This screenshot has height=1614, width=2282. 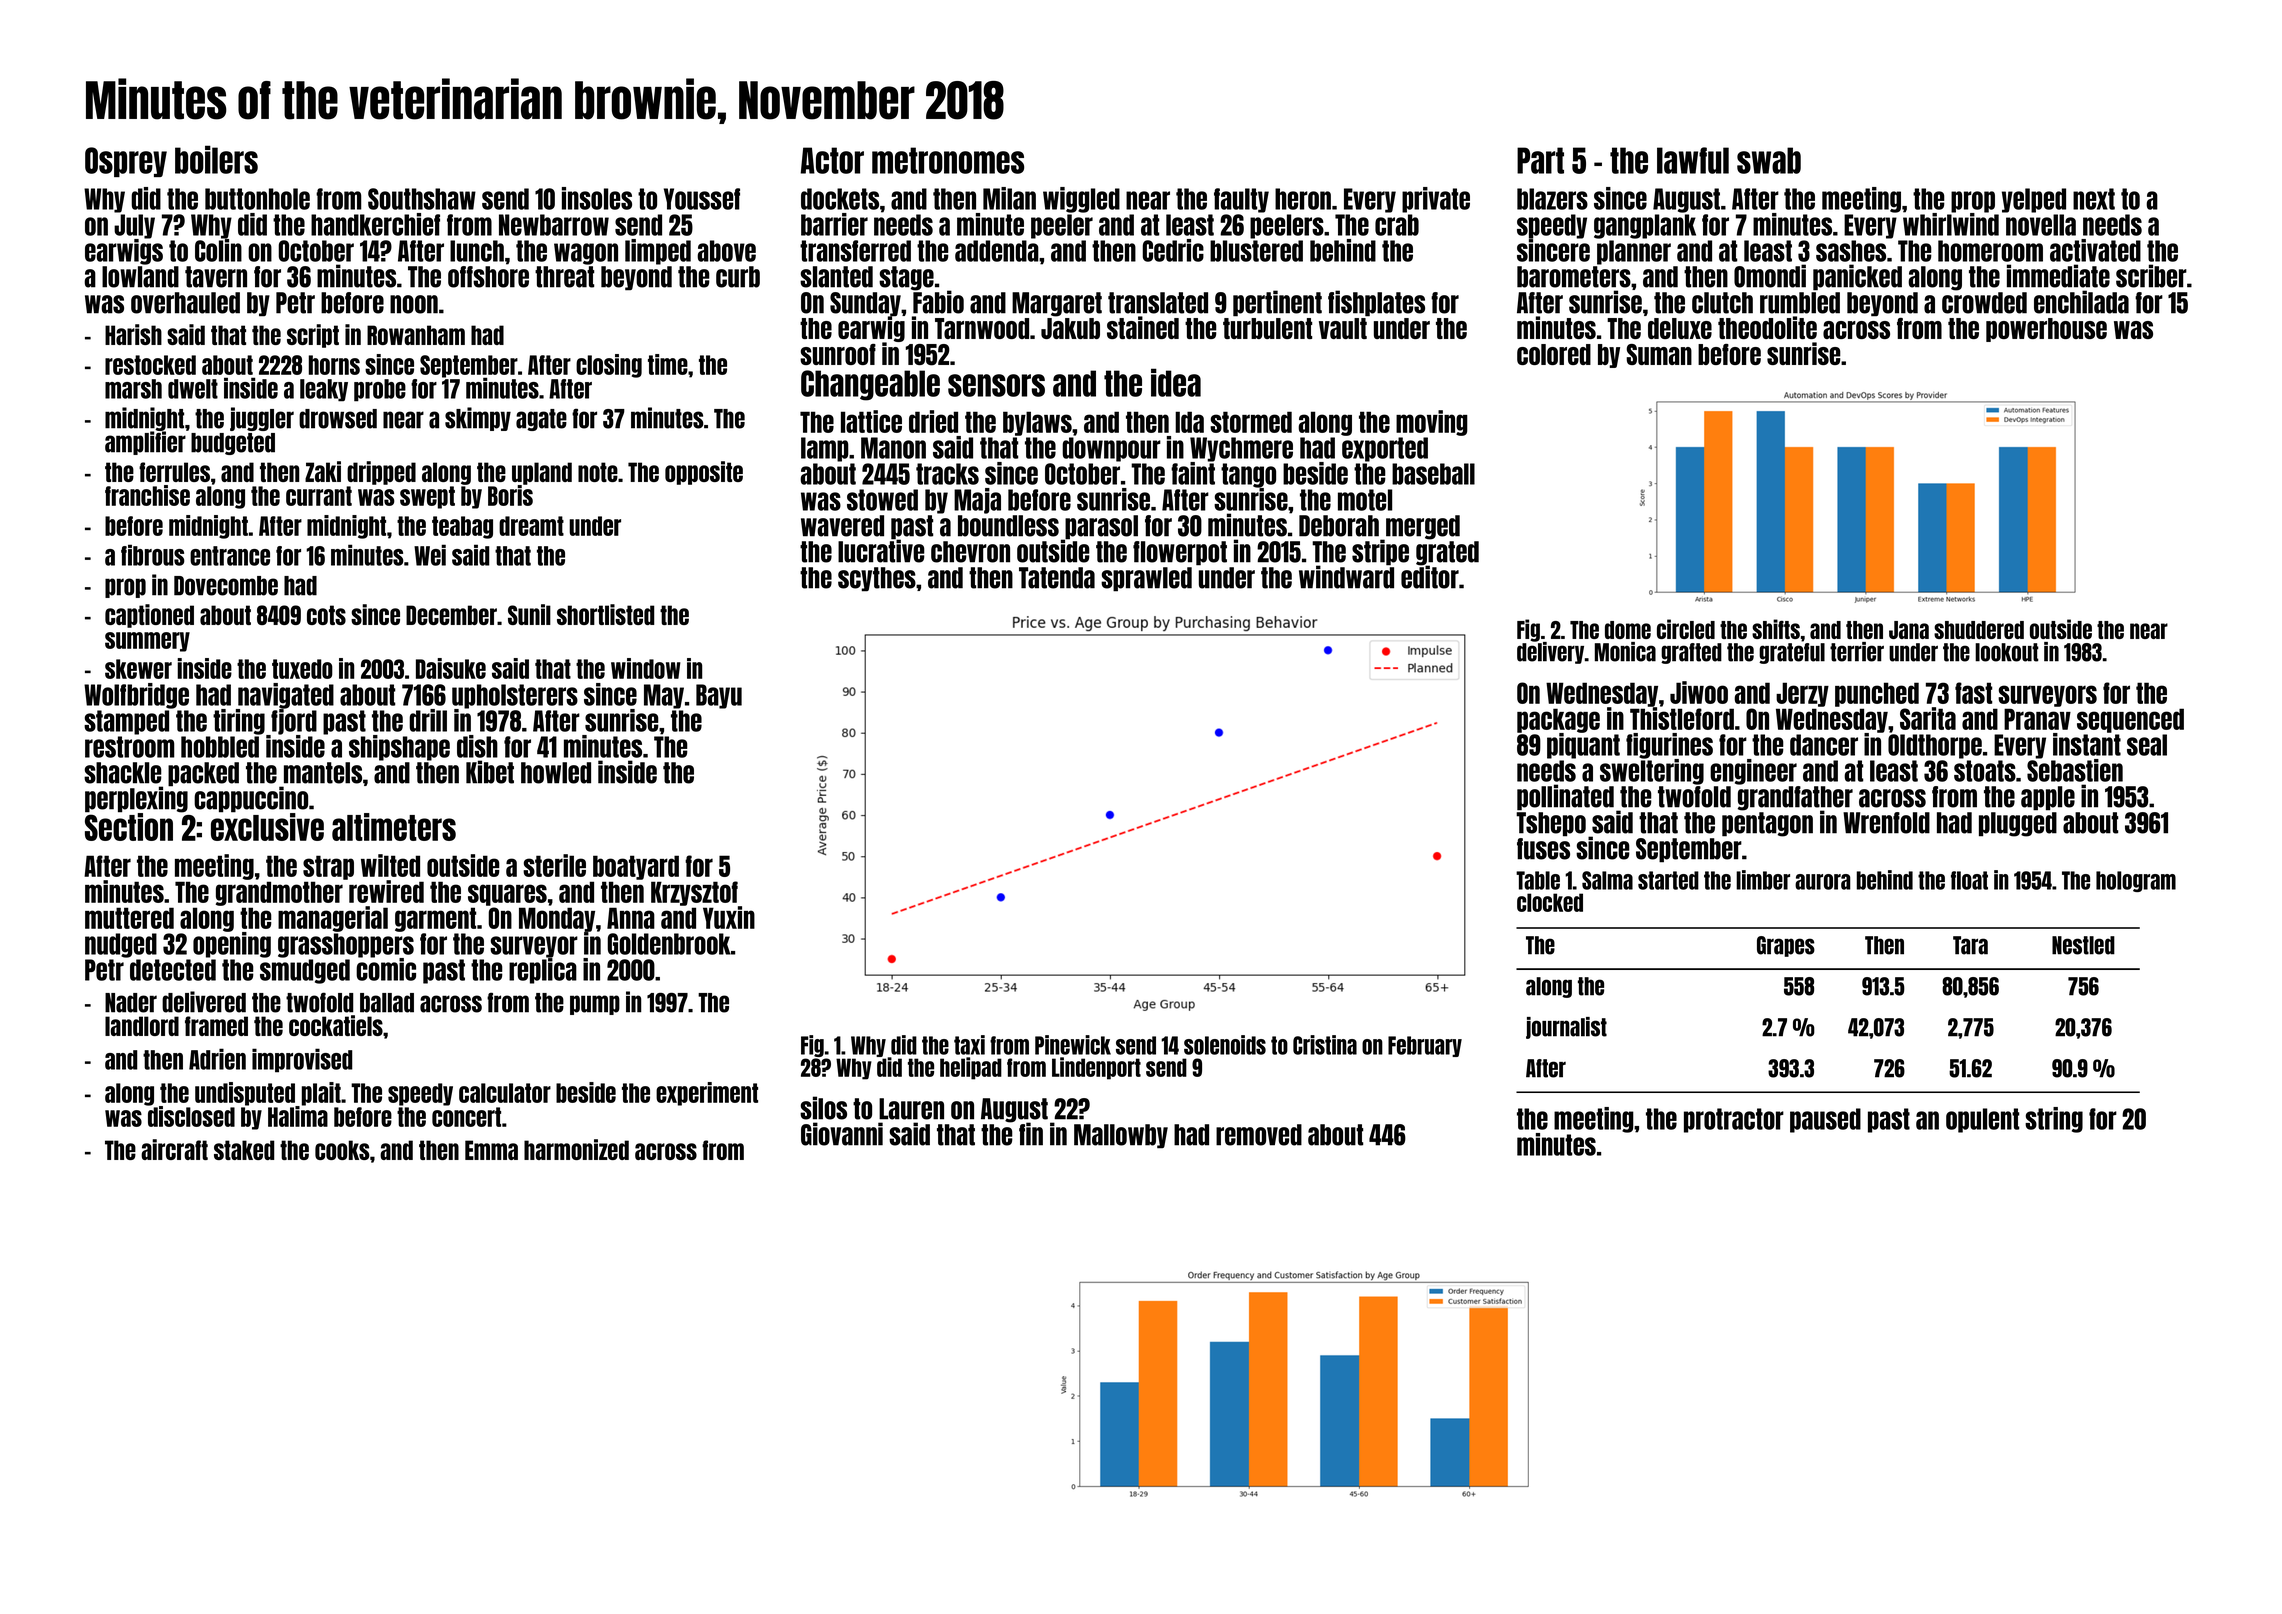 What do you see at coordinates (491, 1150) in the screenshot?
I see `Emma` at bounding box center [491, 1150].
